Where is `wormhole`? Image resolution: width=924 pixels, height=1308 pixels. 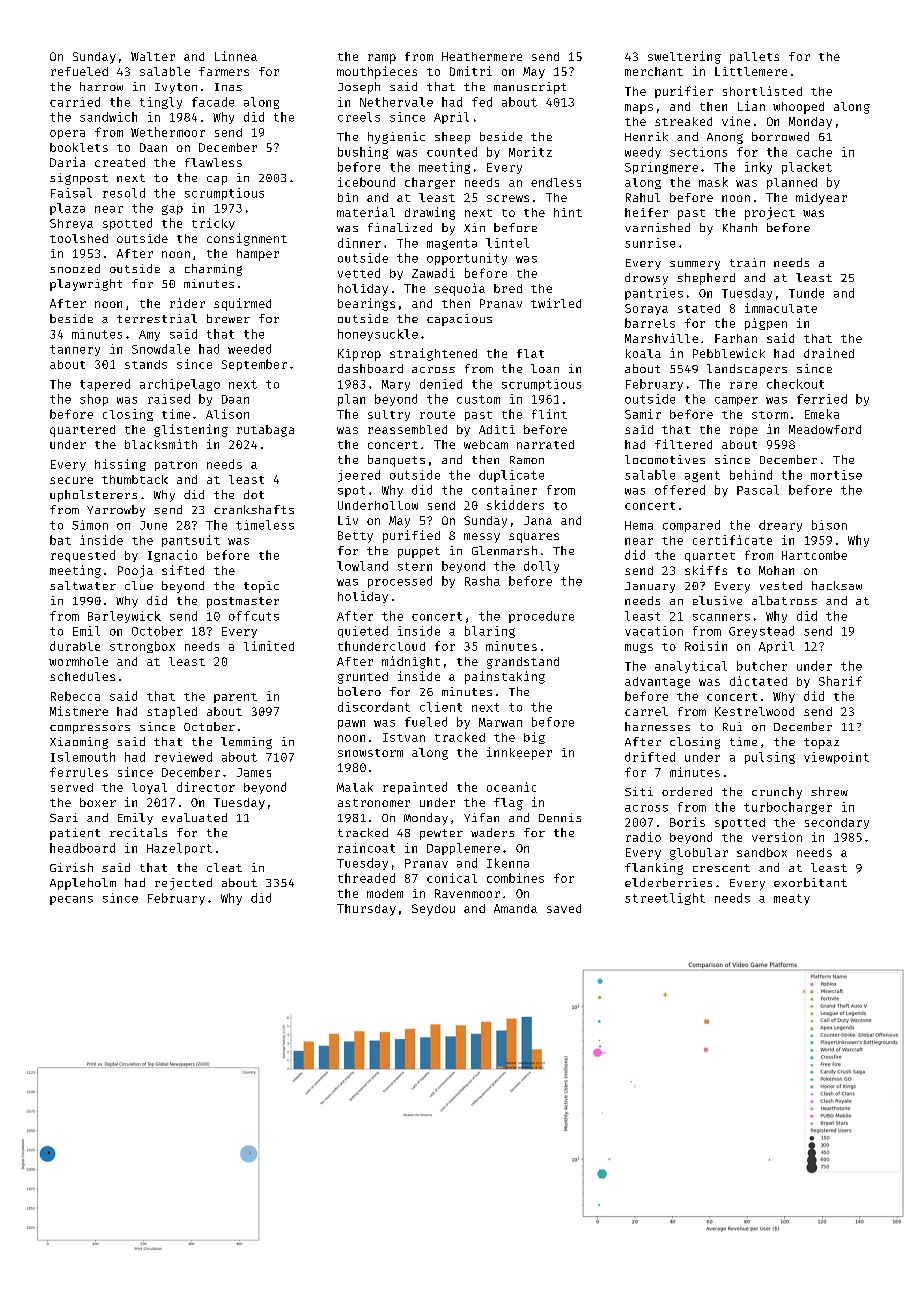
wormhole is located at coordinates (78, 661).
